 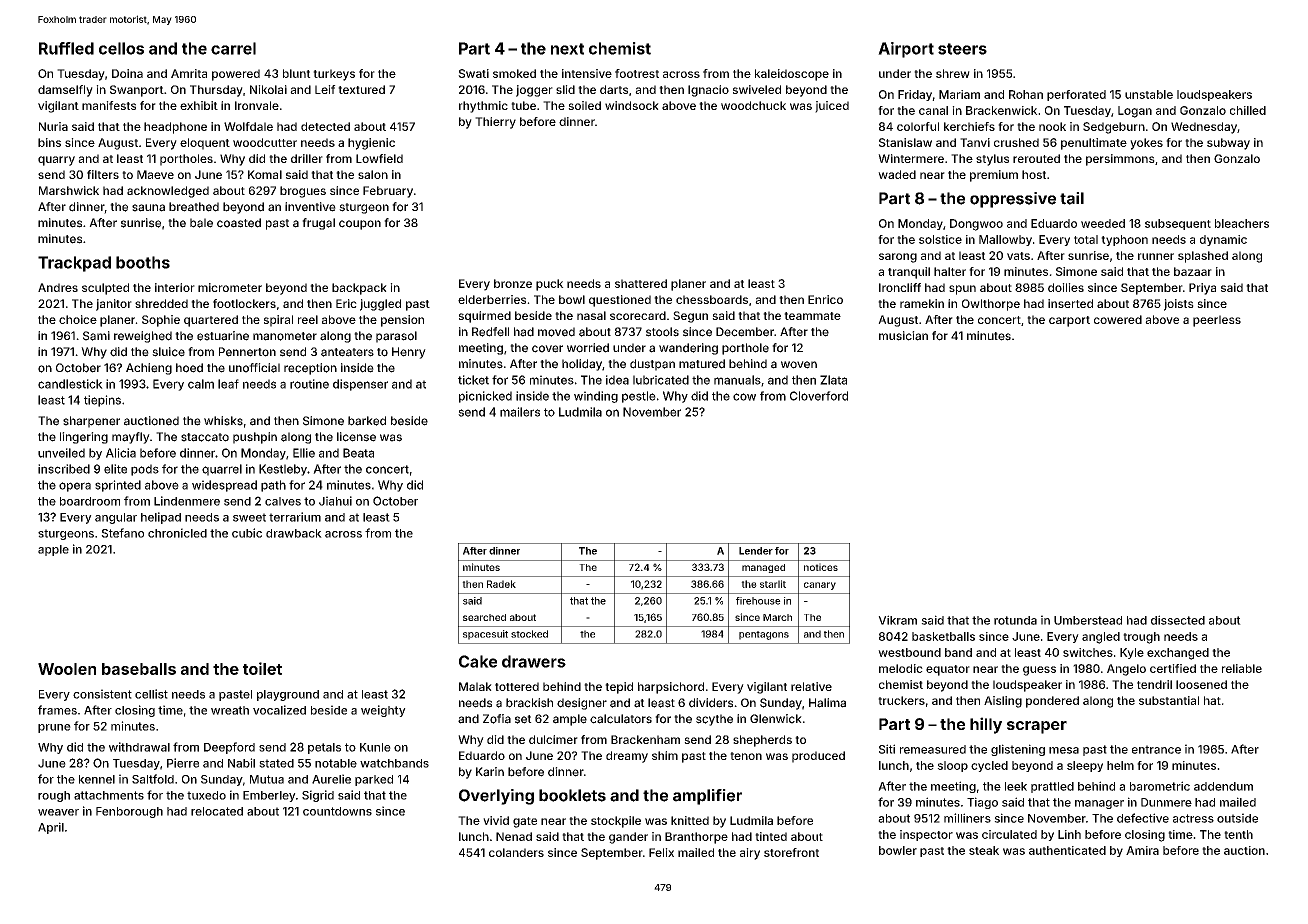 I want to click on pestle, so click(x=639, y=397).
